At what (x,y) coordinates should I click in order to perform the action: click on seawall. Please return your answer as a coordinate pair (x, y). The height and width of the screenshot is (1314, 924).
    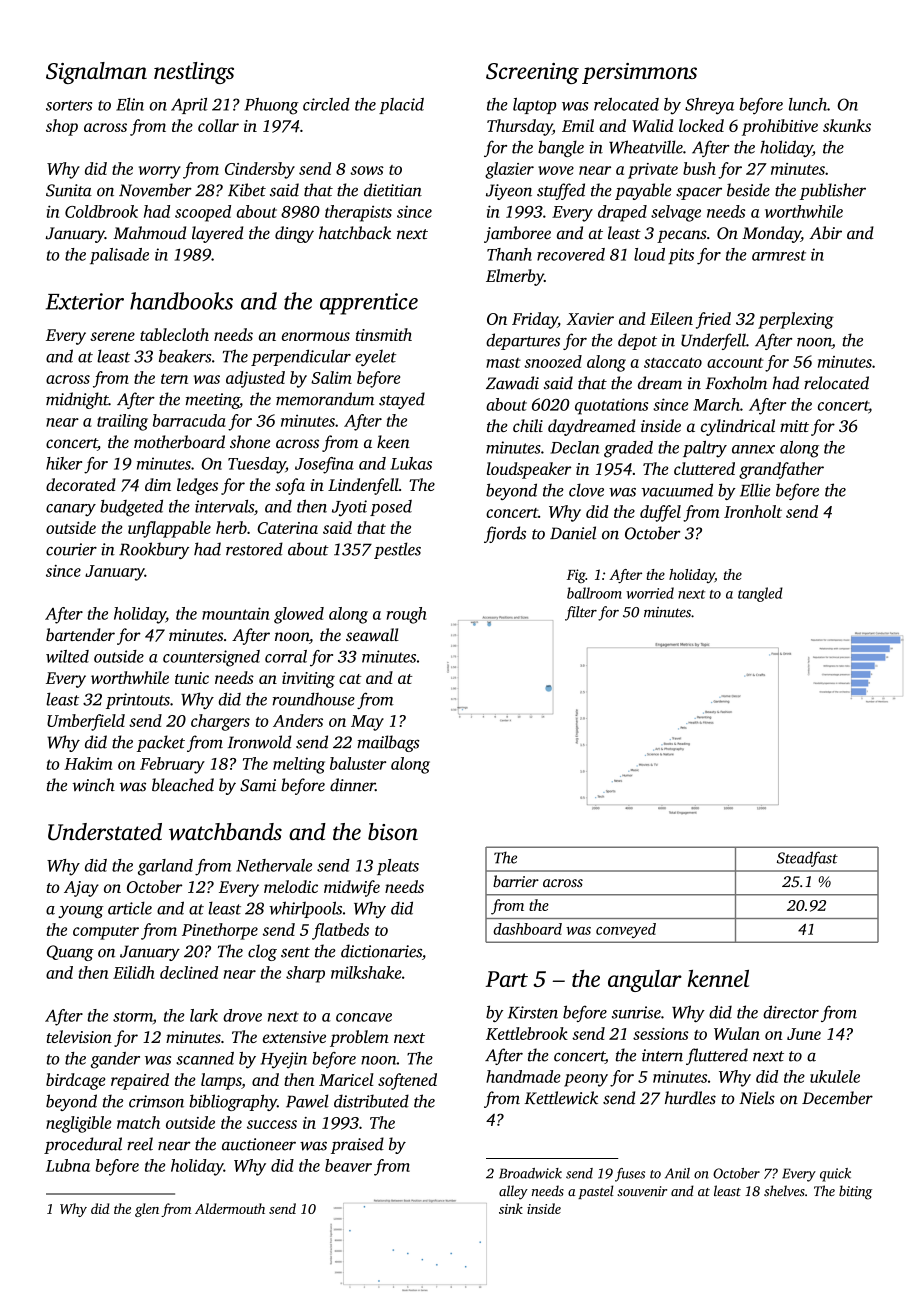
    Looking at the image, I should click on (372, 634).
